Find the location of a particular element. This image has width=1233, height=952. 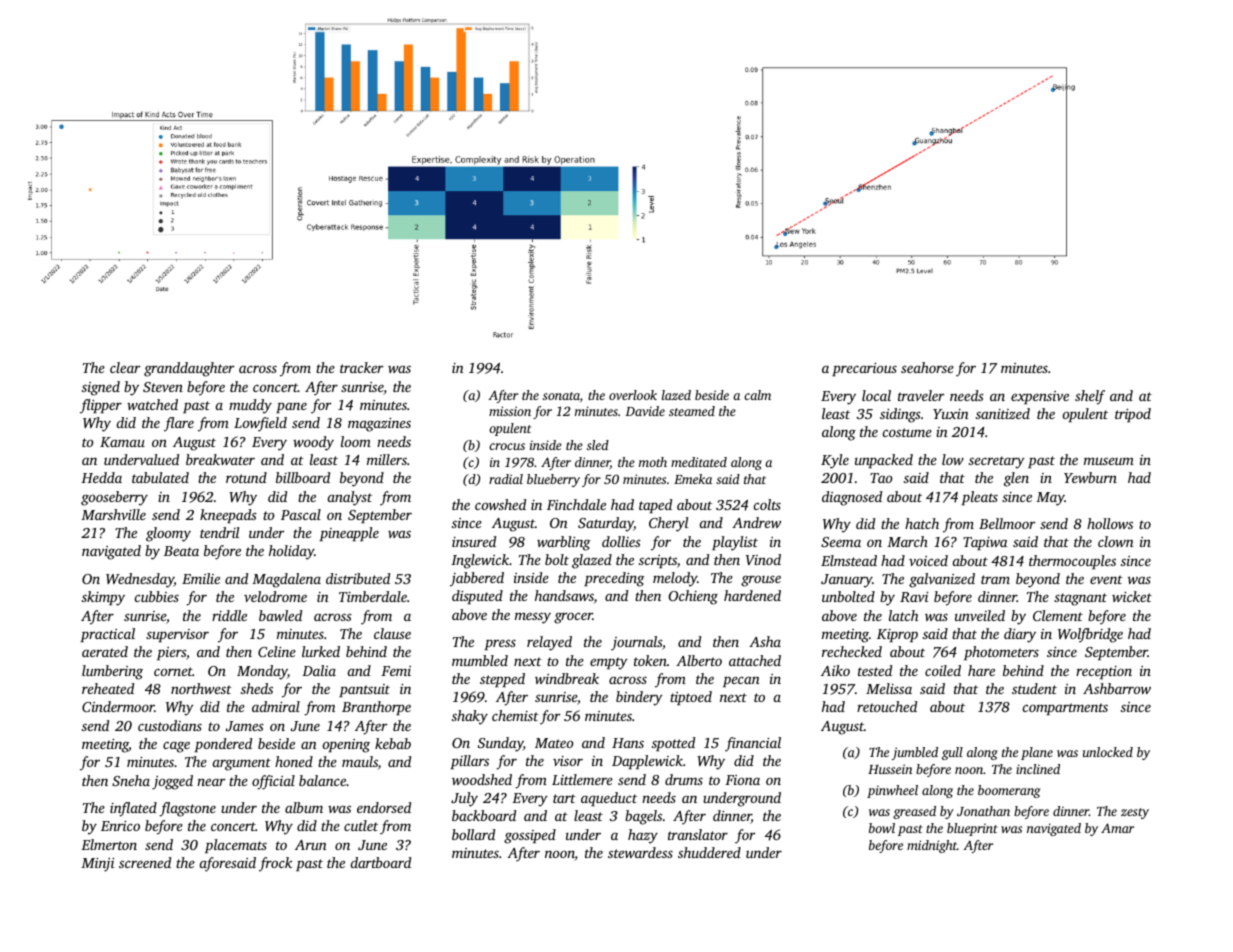

Tapiwa is located at coordinates (985, 543).
